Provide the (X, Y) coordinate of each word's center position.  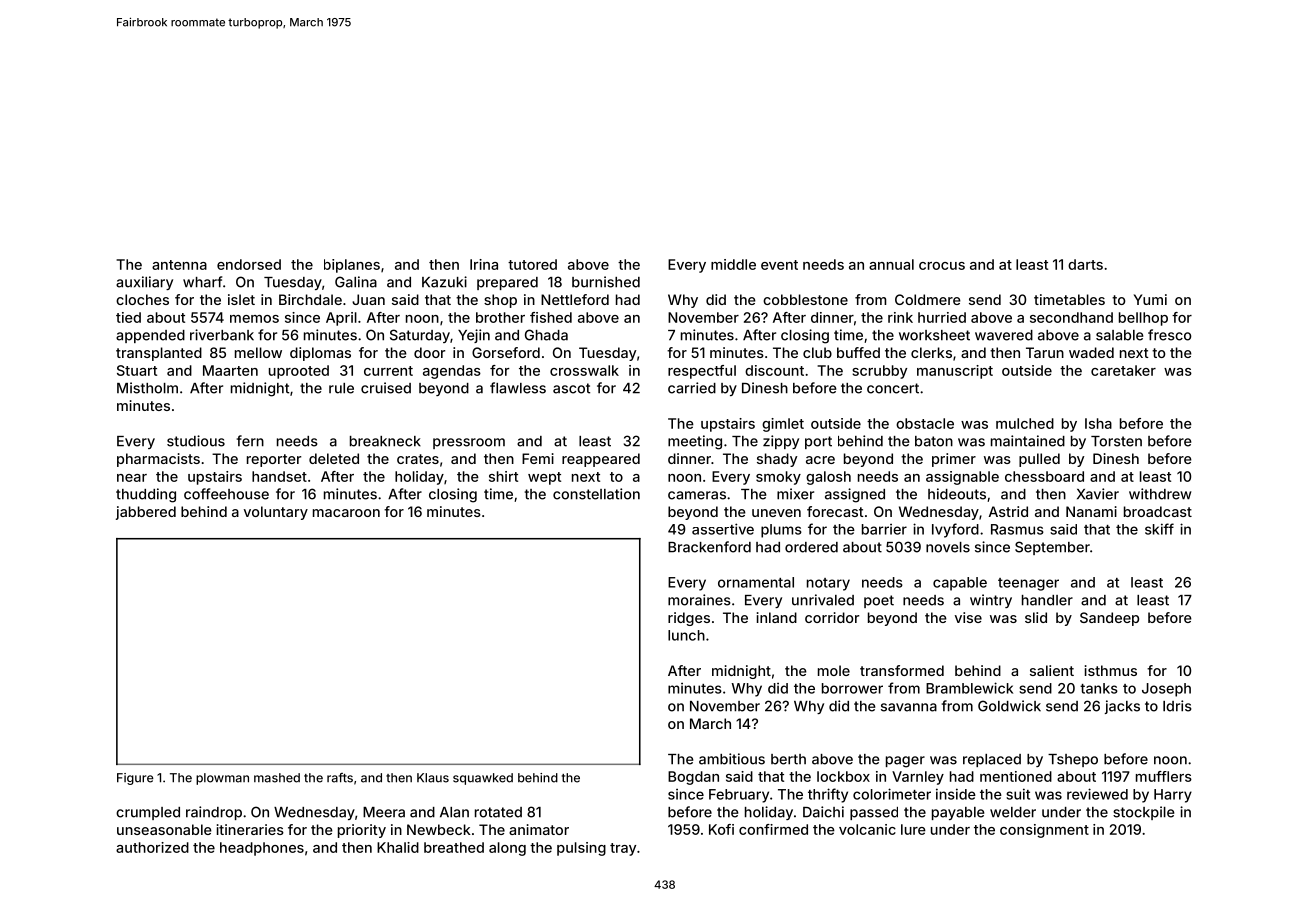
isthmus (1111, 670)
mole (834, 670)
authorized (152, 847)
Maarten (230, 370)
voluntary (276, 513)
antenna (179, 265)
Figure (135, 779)
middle (733, 264)
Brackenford (709, 547)
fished (551, 317)
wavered (1004, 335)
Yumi (1150, 299)
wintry (991, 601)
